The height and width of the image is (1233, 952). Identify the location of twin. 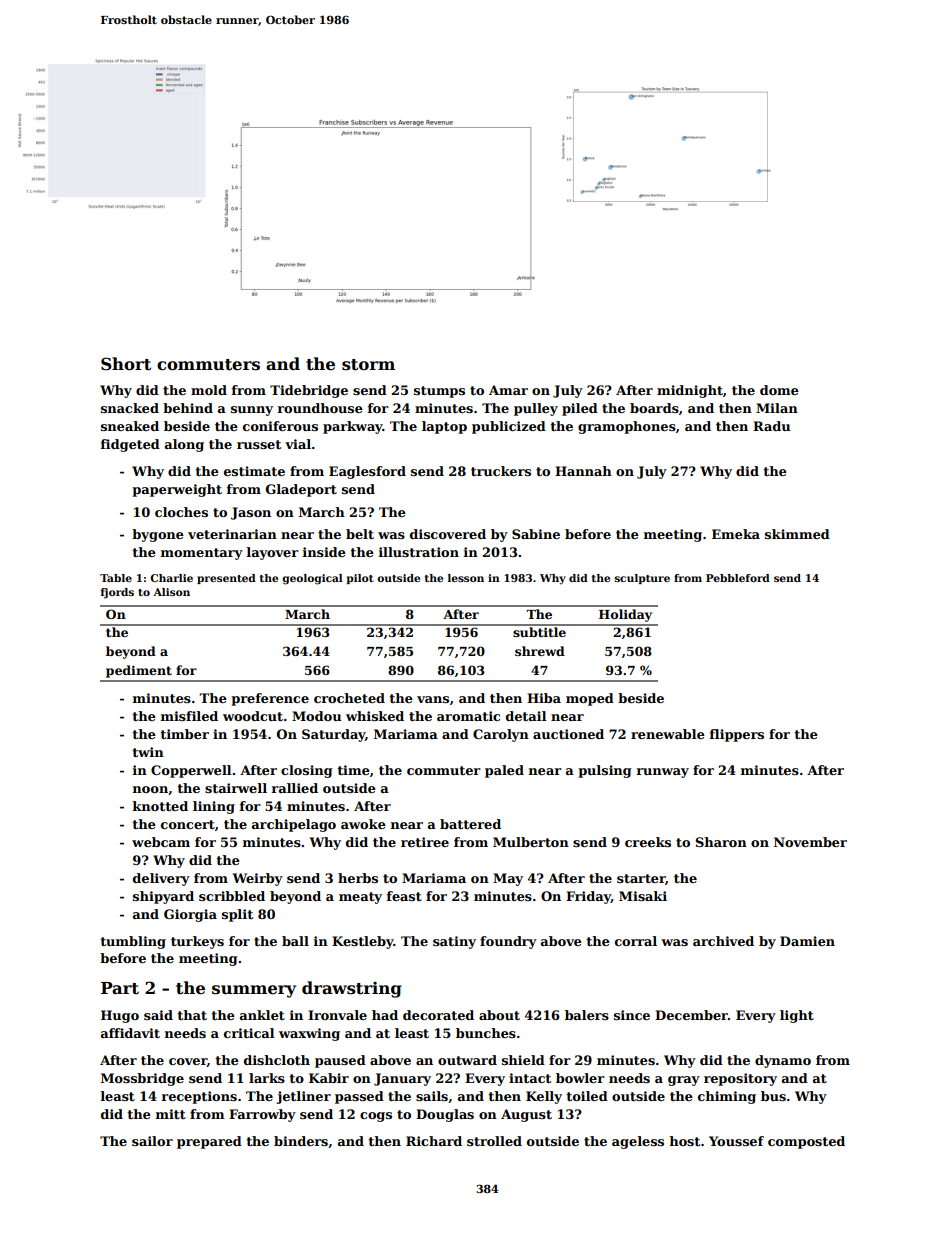
(148, 752).
